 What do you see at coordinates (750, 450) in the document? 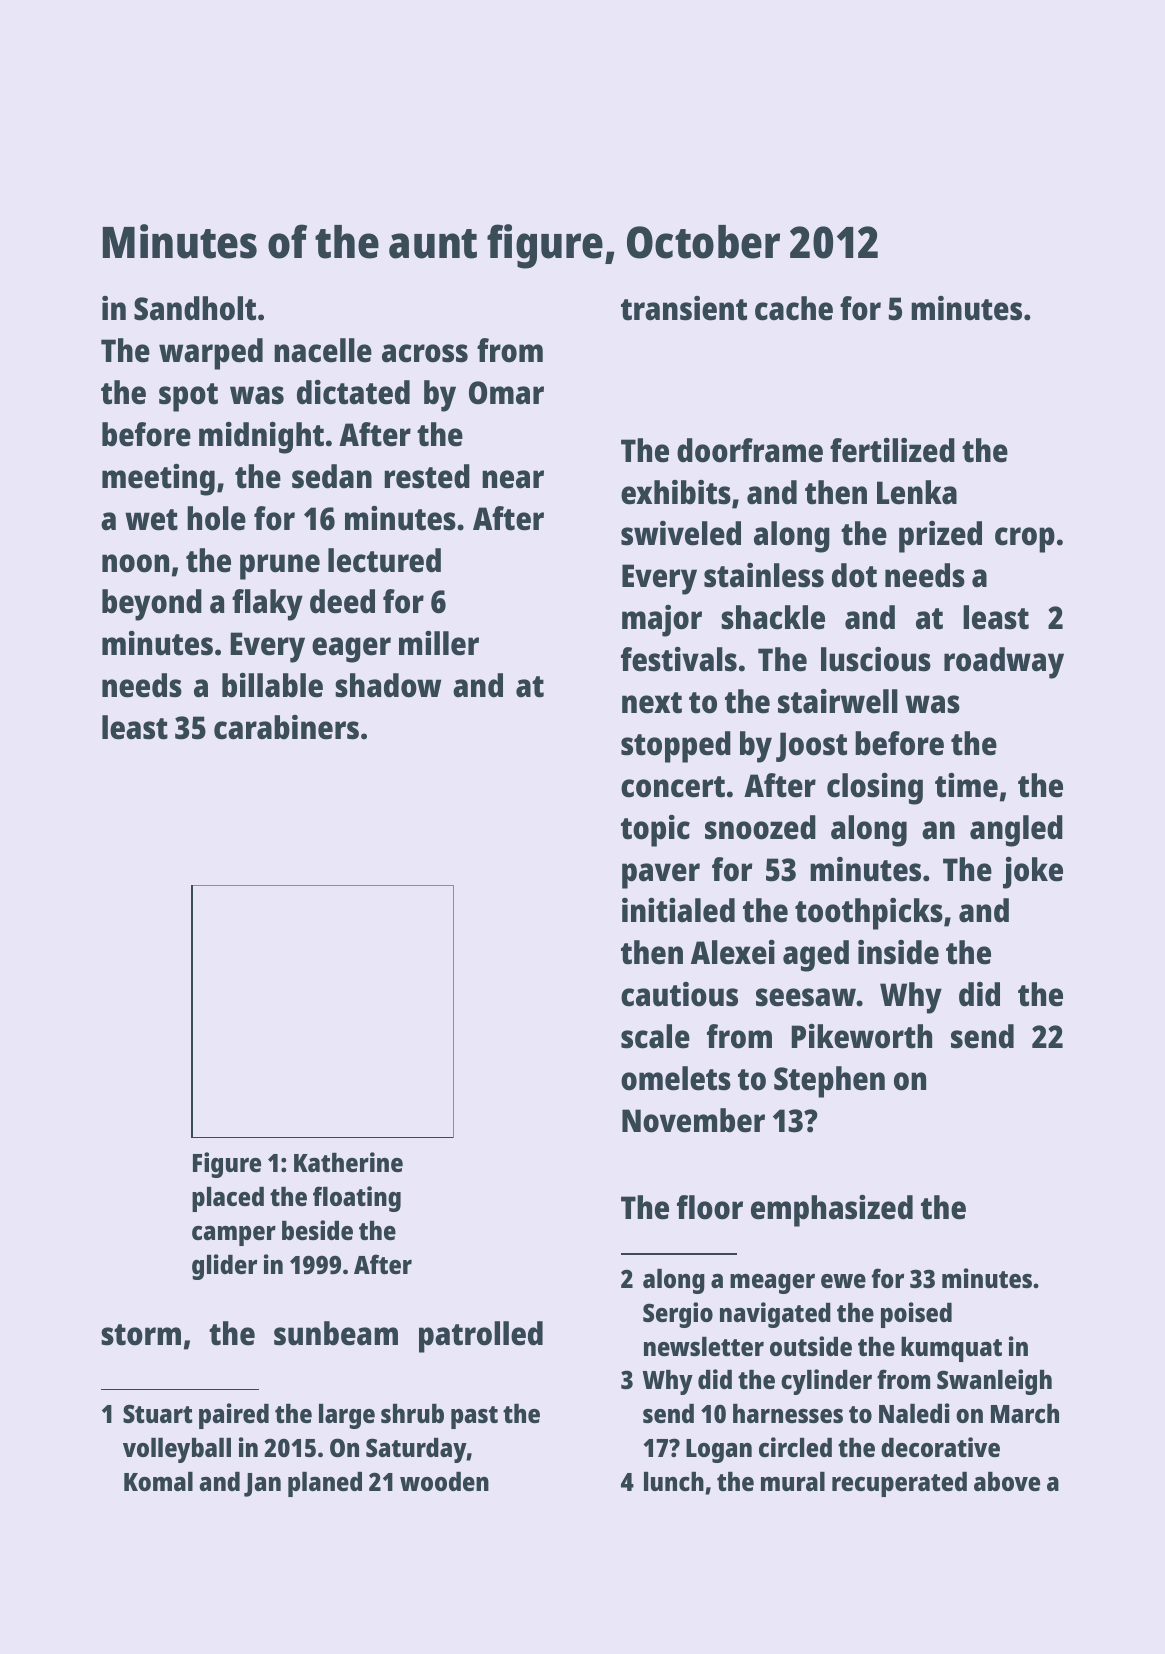
I see `doorframe` at bounding box center [750, 450].
